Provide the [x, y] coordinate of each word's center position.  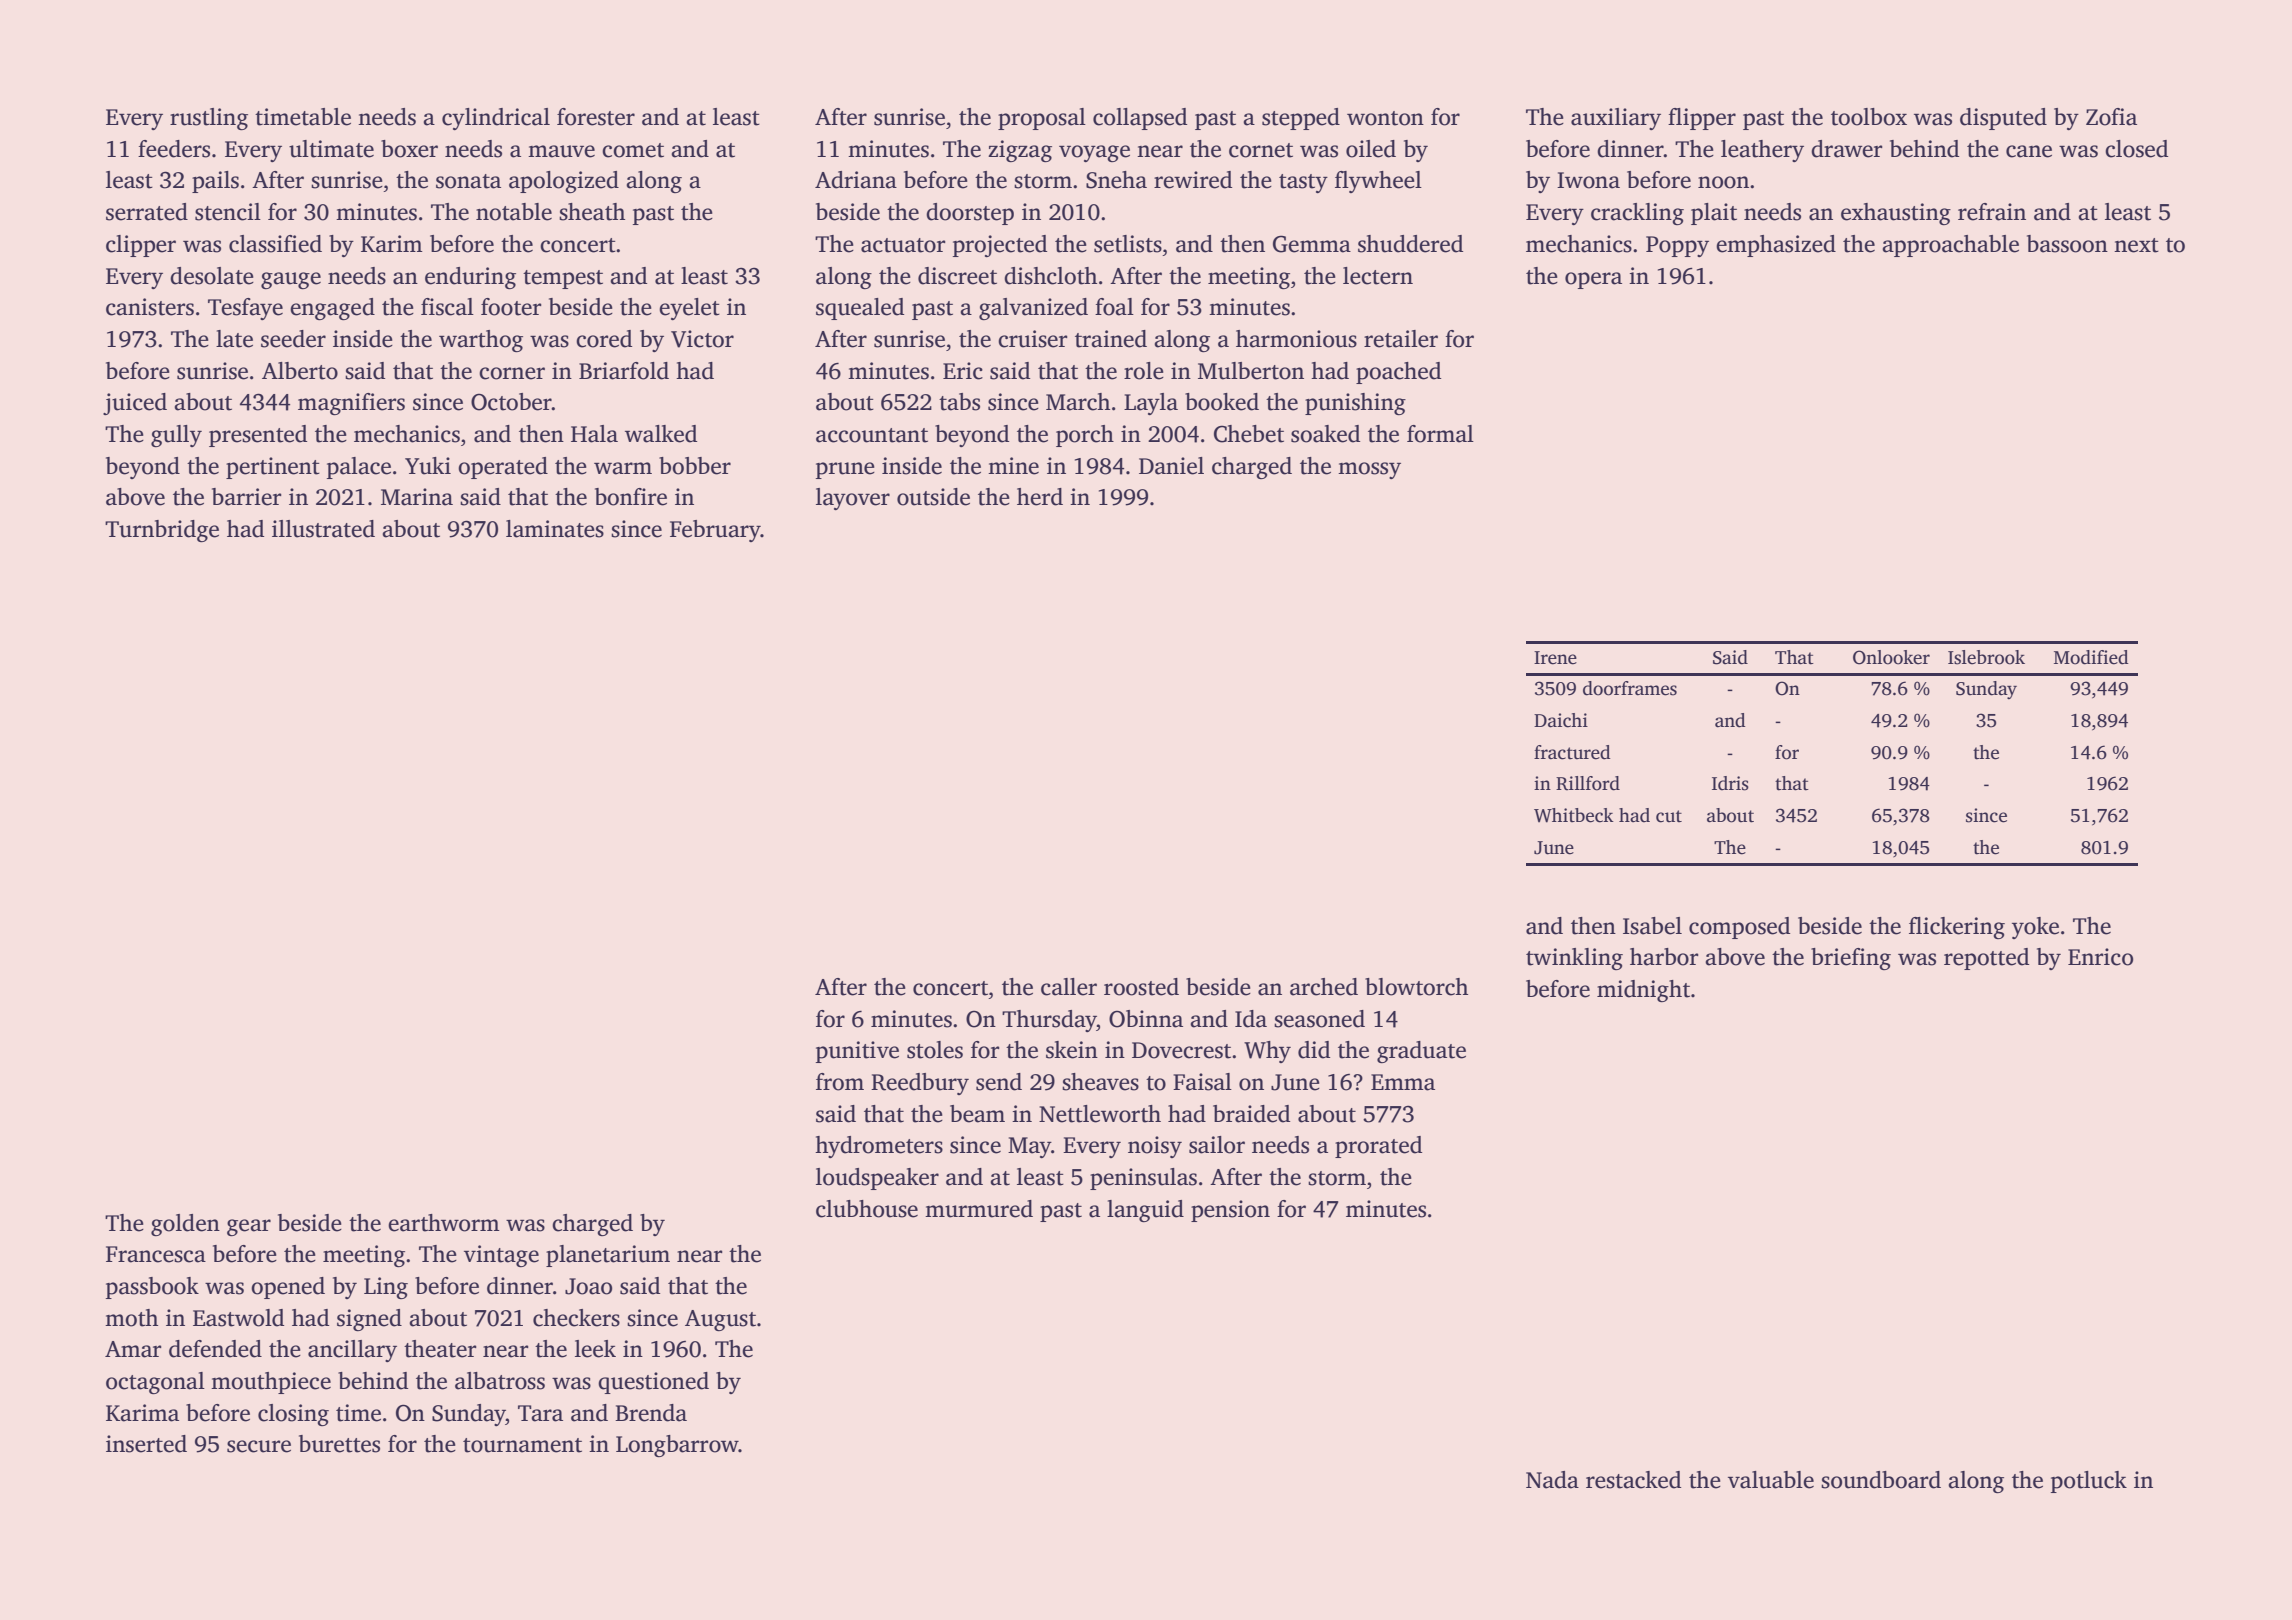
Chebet [1249, 434]
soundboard [1881, 1480]
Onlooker [1891, 657]
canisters [150, 307]
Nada [1552, 1480]
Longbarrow [677, 1446]
